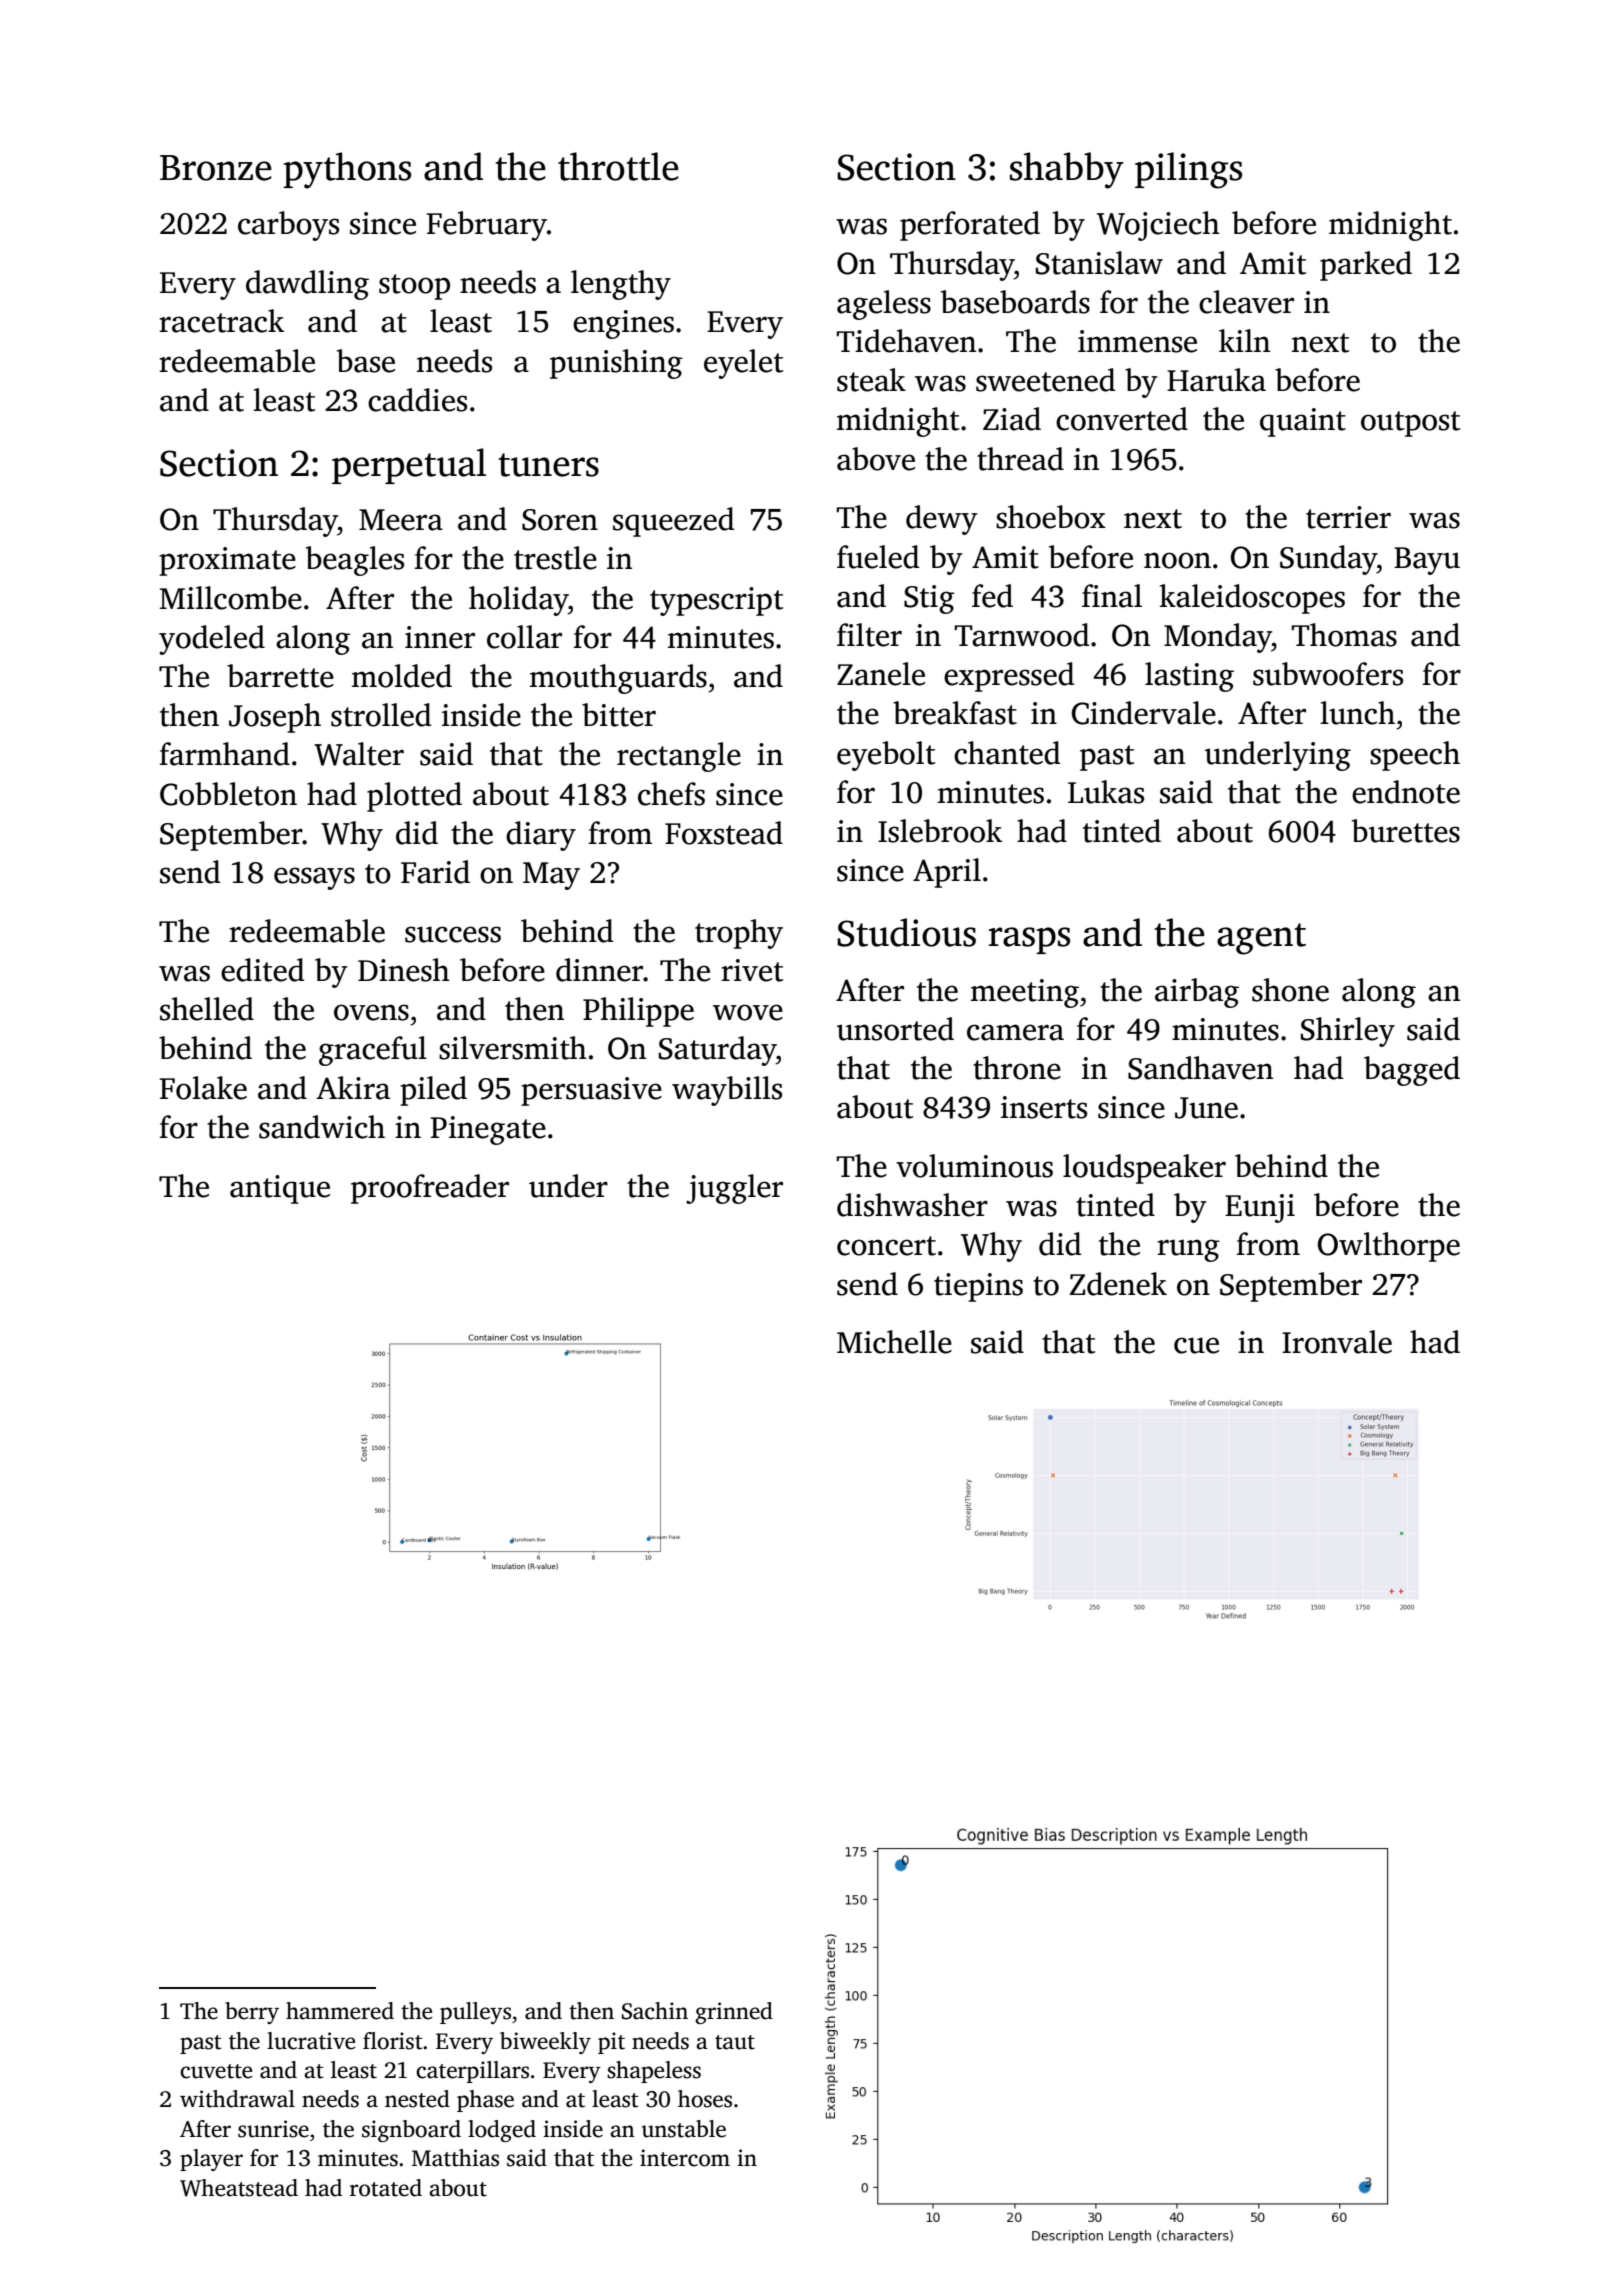 The width and height of the screenshot is (1620, 2292). Describe the element at coordinates (414, 287) in the screenshot. I see `stoop` at that location.
